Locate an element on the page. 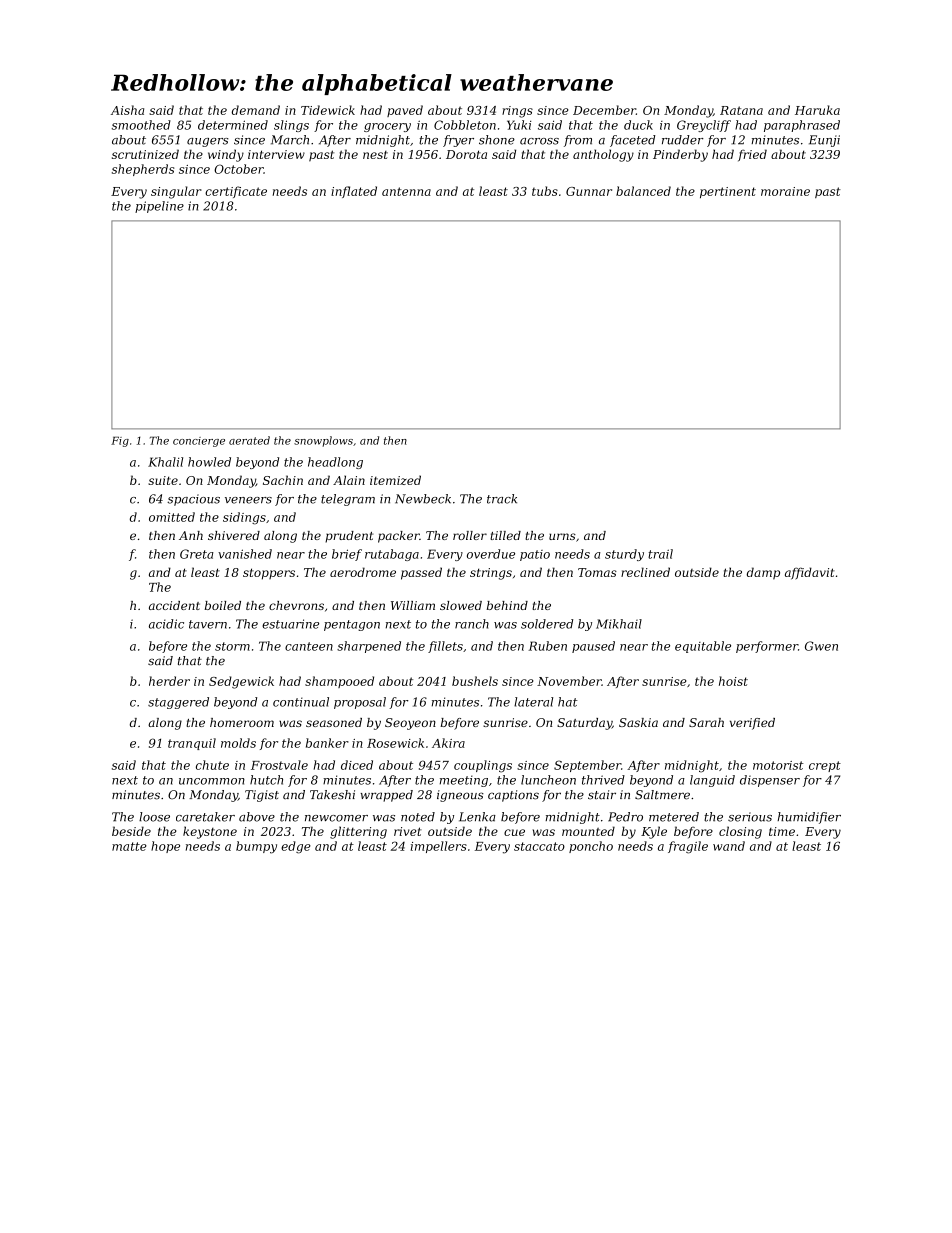 The width and height of the page is (952, 1233). herder is located at coordinates (169, 681).
